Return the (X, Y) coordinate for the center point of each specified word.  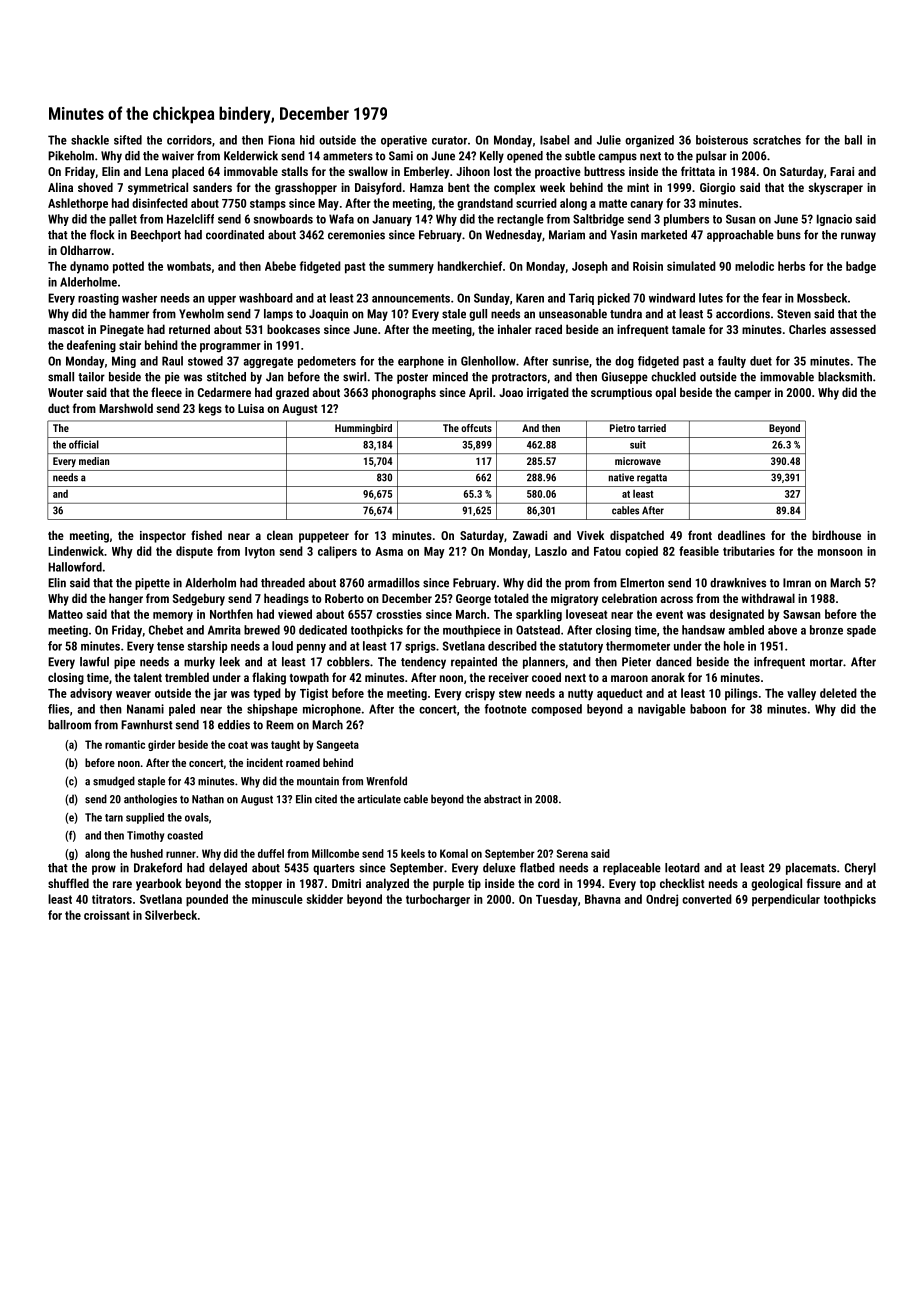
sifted (128, 140)
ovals (197, 817)
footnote (505, 709)
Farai (842, 171)
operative (404, 141)
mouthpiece (472, 631)
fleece (166, 392)
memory (173, 617)
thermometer (638, 646)
